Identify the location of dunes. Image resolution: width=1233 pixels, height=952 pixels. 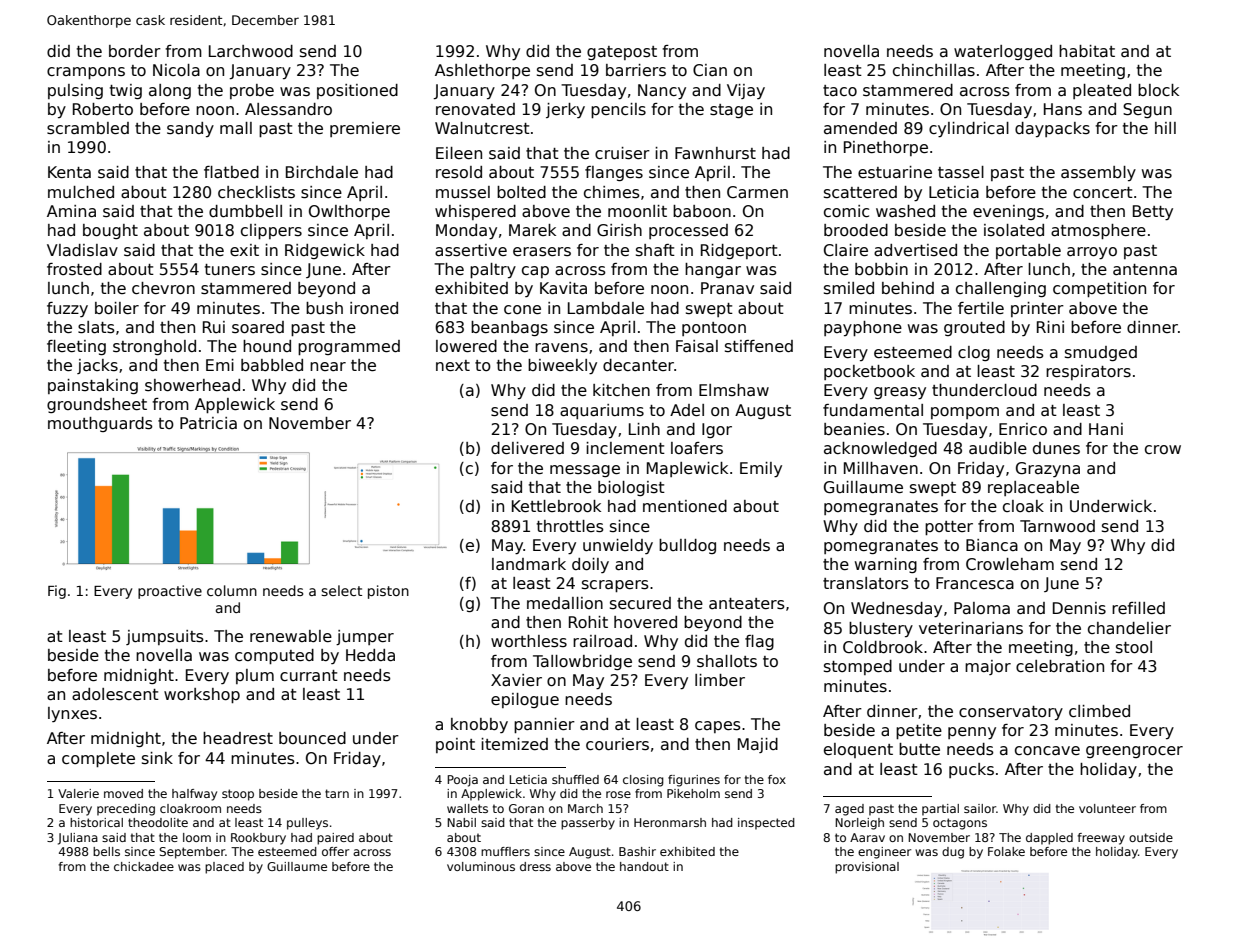
(1056, 448).
